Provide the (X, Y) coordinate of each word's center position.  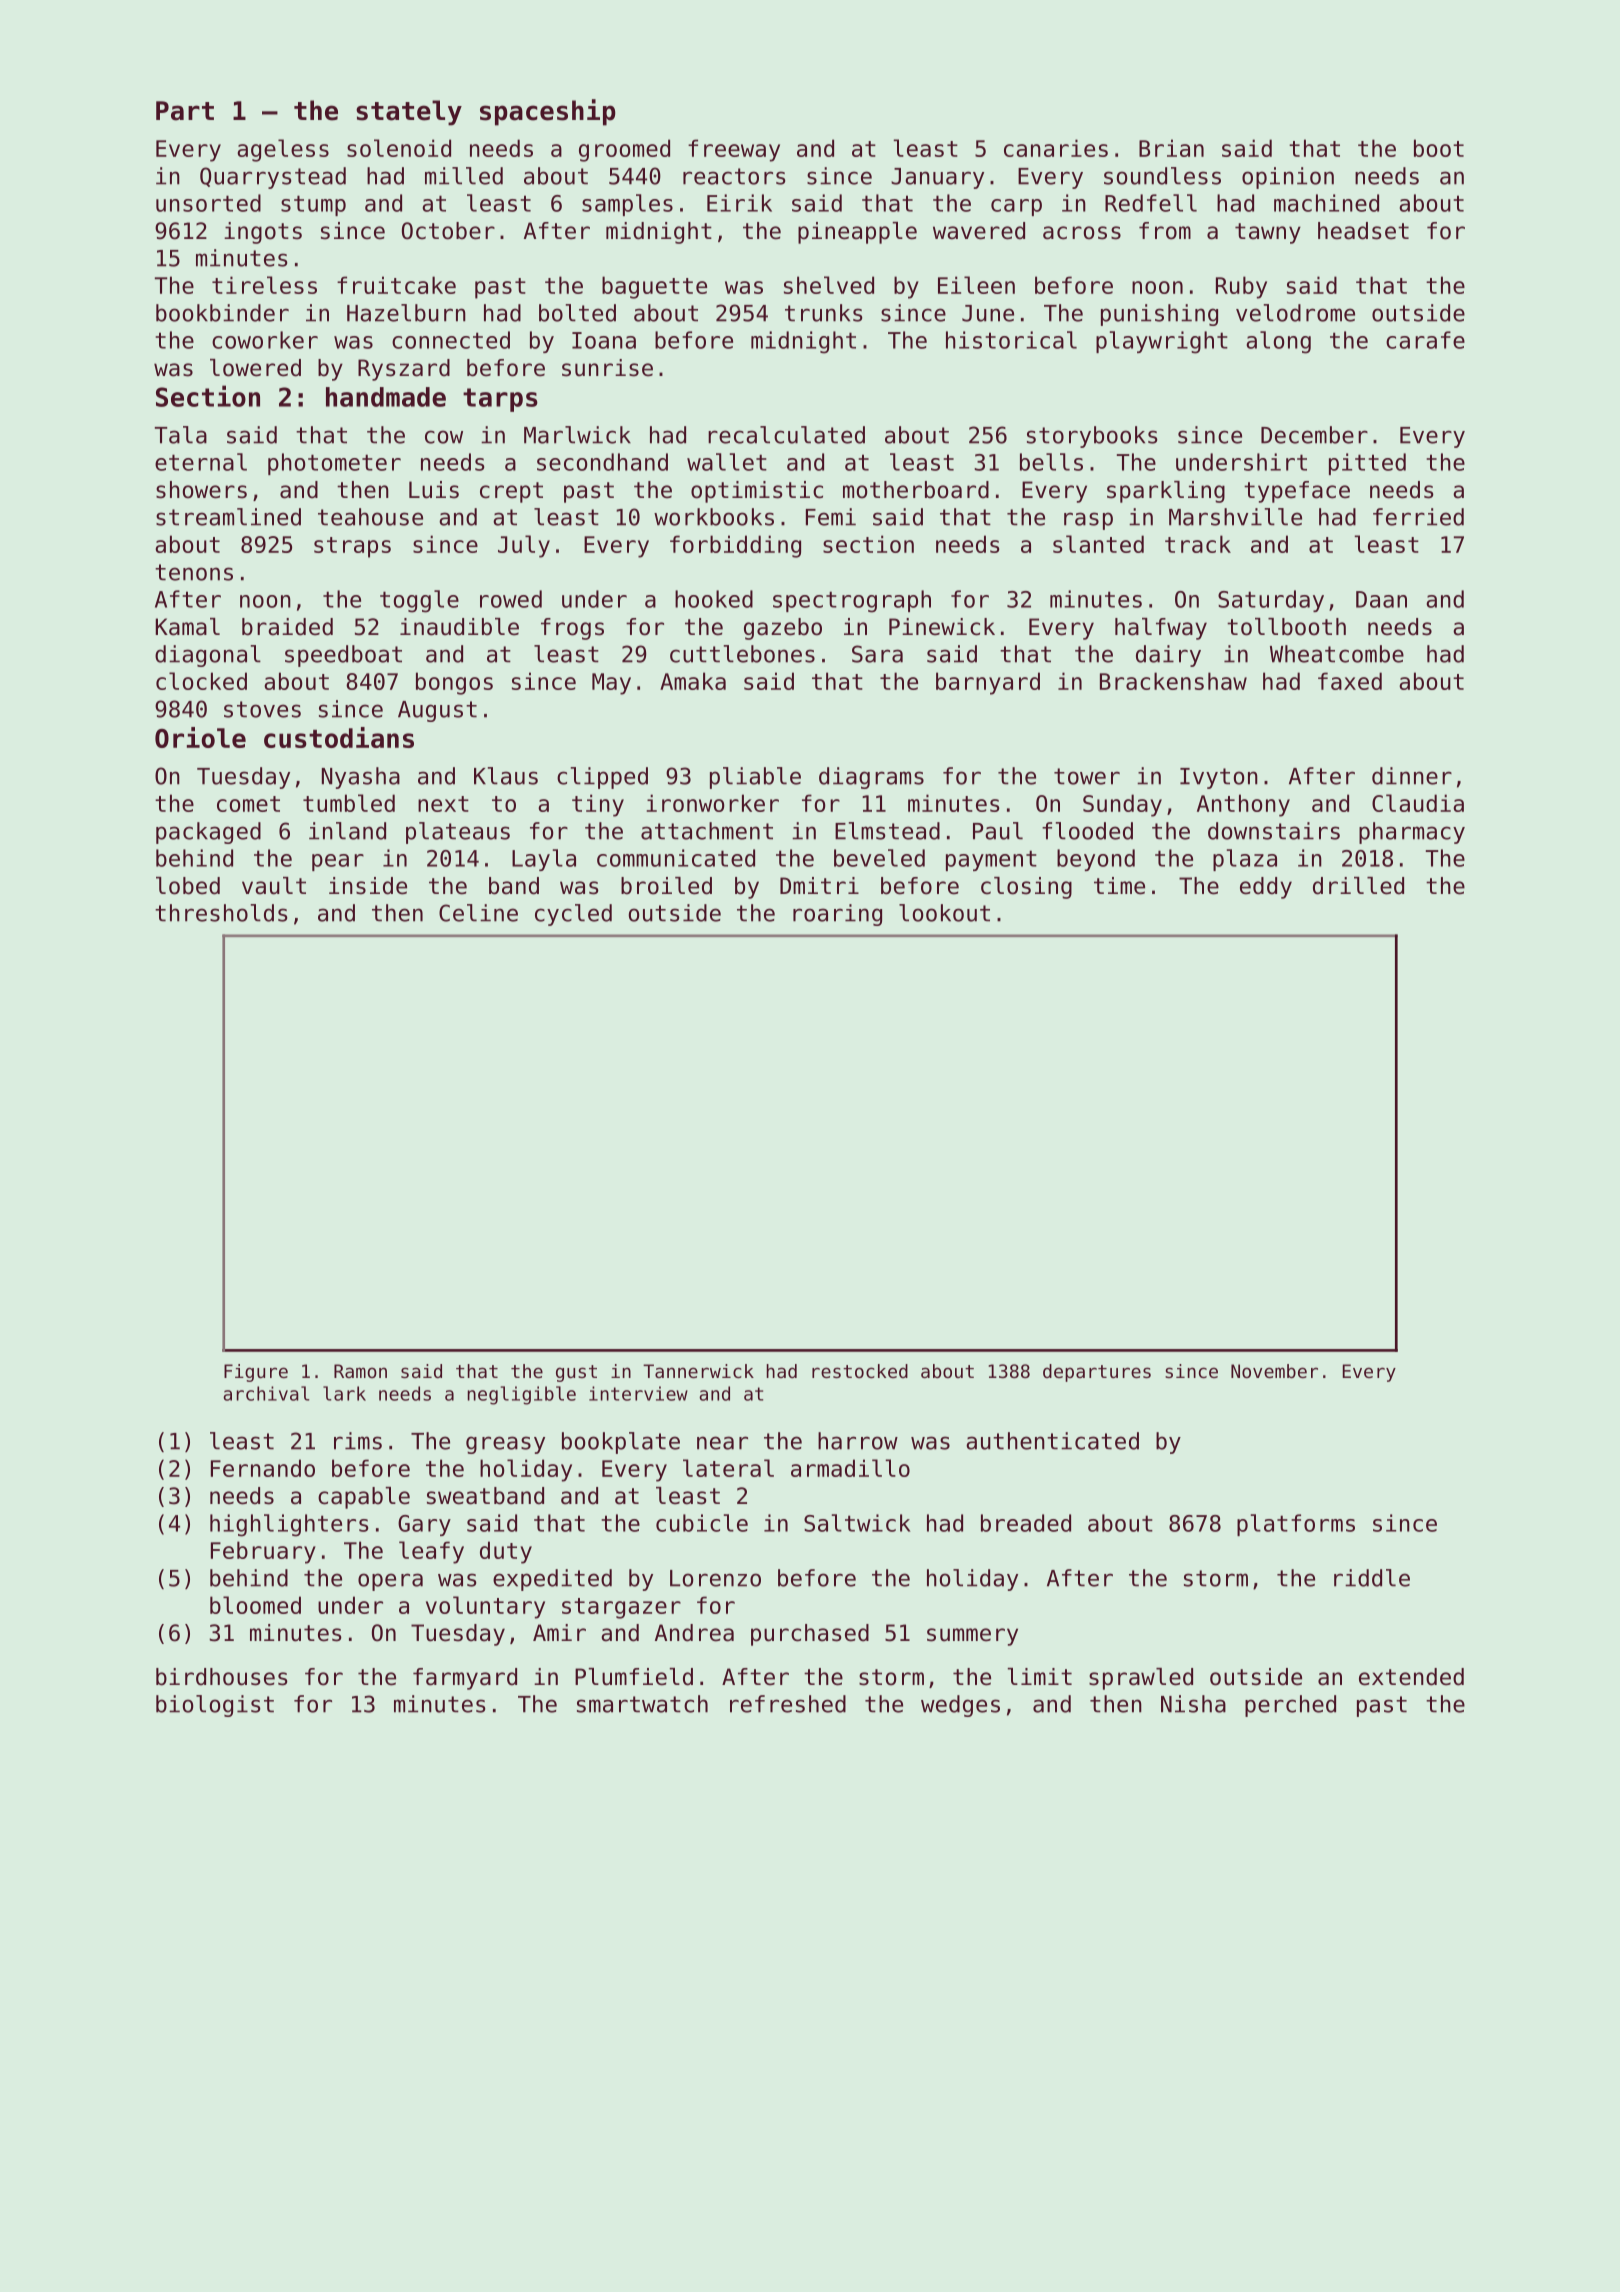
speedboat (343, 656)
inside (368, 886)
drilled (1358, 886)
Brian (1171, 148)
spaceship (548, 112)
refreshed (788, 1704)
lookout (944, 913)
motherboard (916, 490)
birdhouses (222, 1677)
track (1198, 544)
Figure (256, 1373)
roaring (837, 915)
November (1274, 1371)
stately (409, 113)
